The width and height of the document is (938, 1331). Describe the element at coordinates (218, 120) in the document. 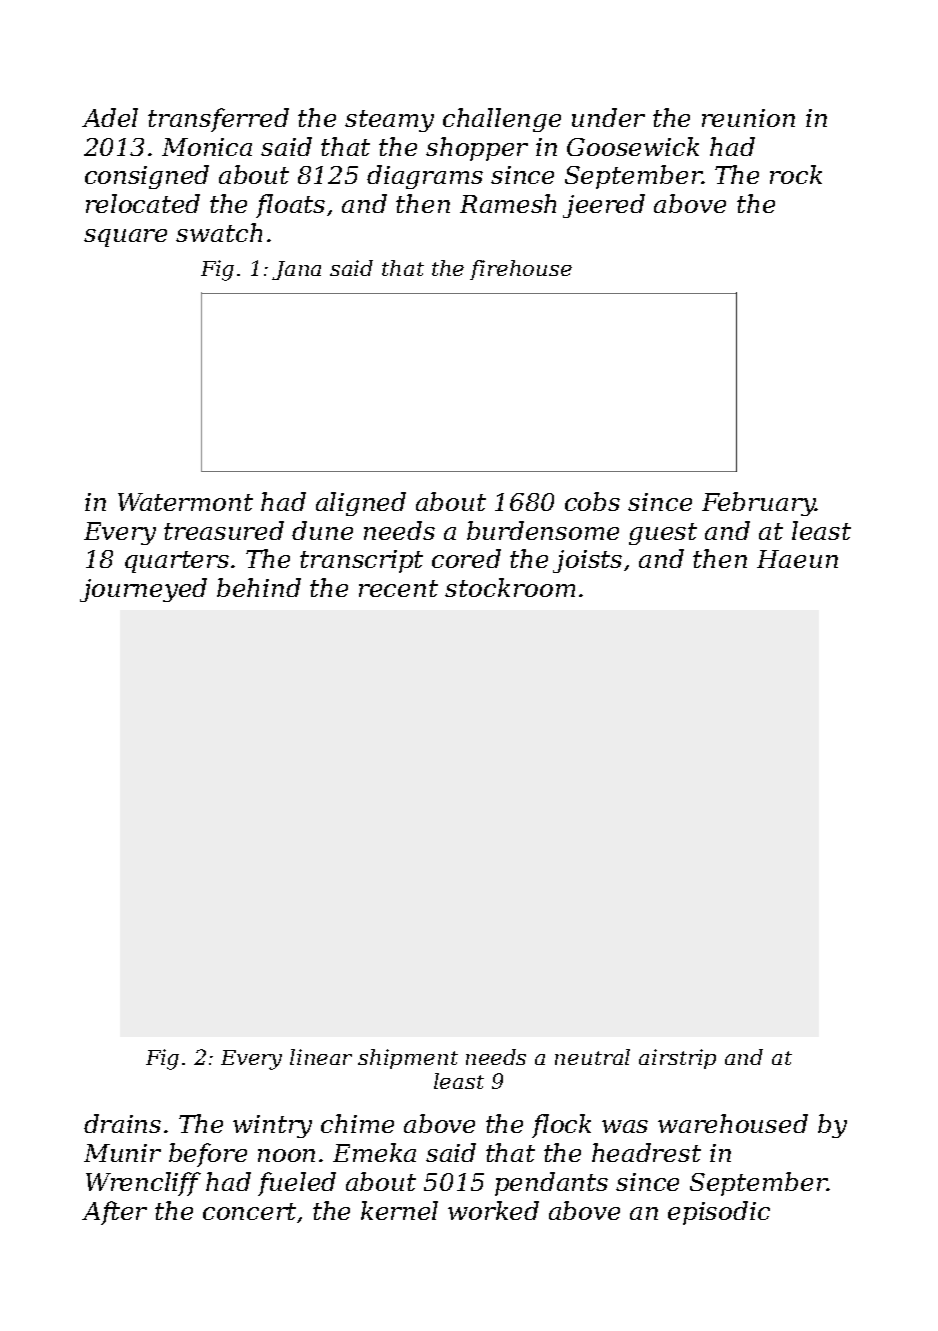

I see `transferred` at that location.
